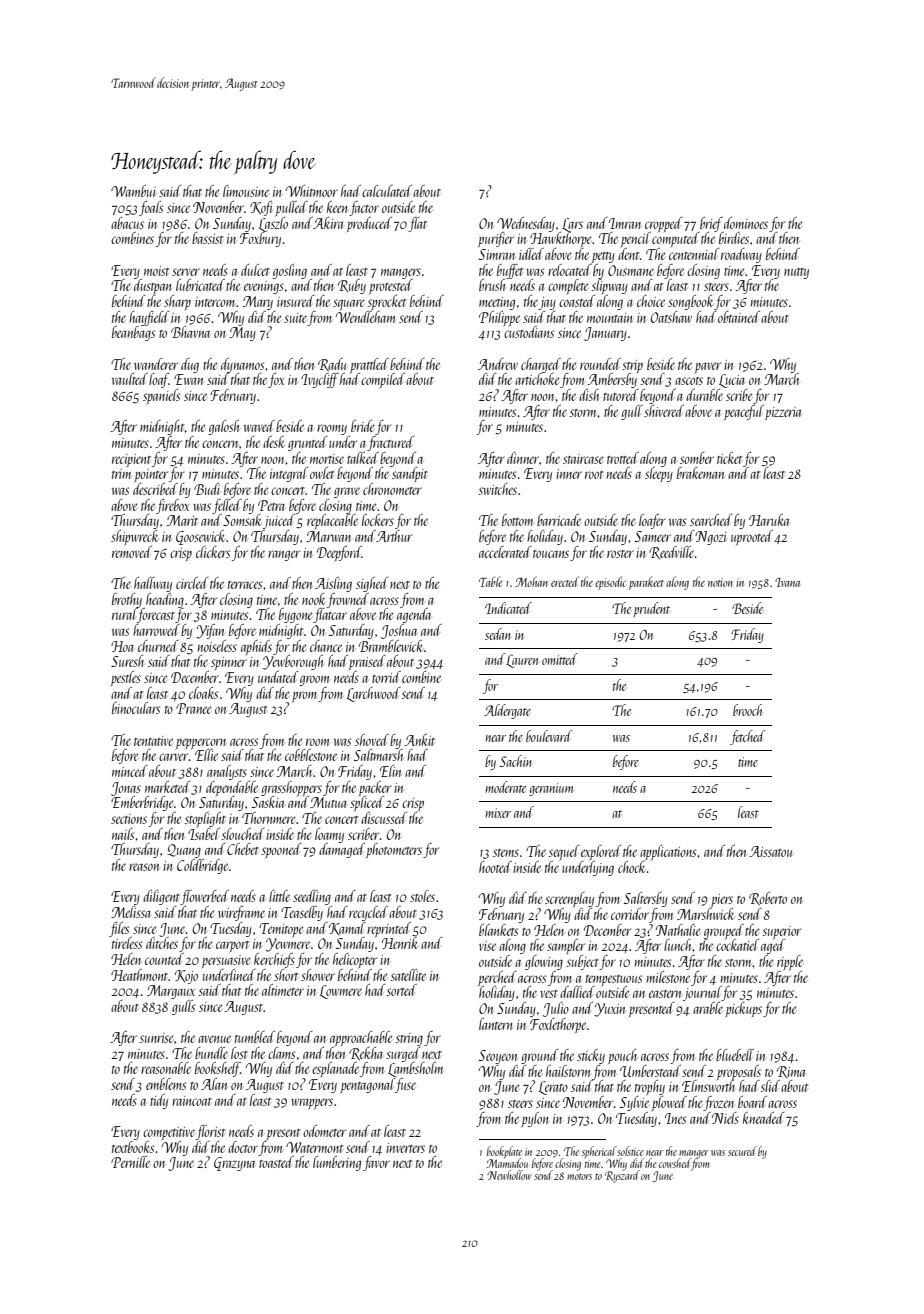 The image size is (924, 1314). What do you see at coordinates (234, 1164) in the screenshot?
I see `Grazyna` at bounding box center [234, 1164].
